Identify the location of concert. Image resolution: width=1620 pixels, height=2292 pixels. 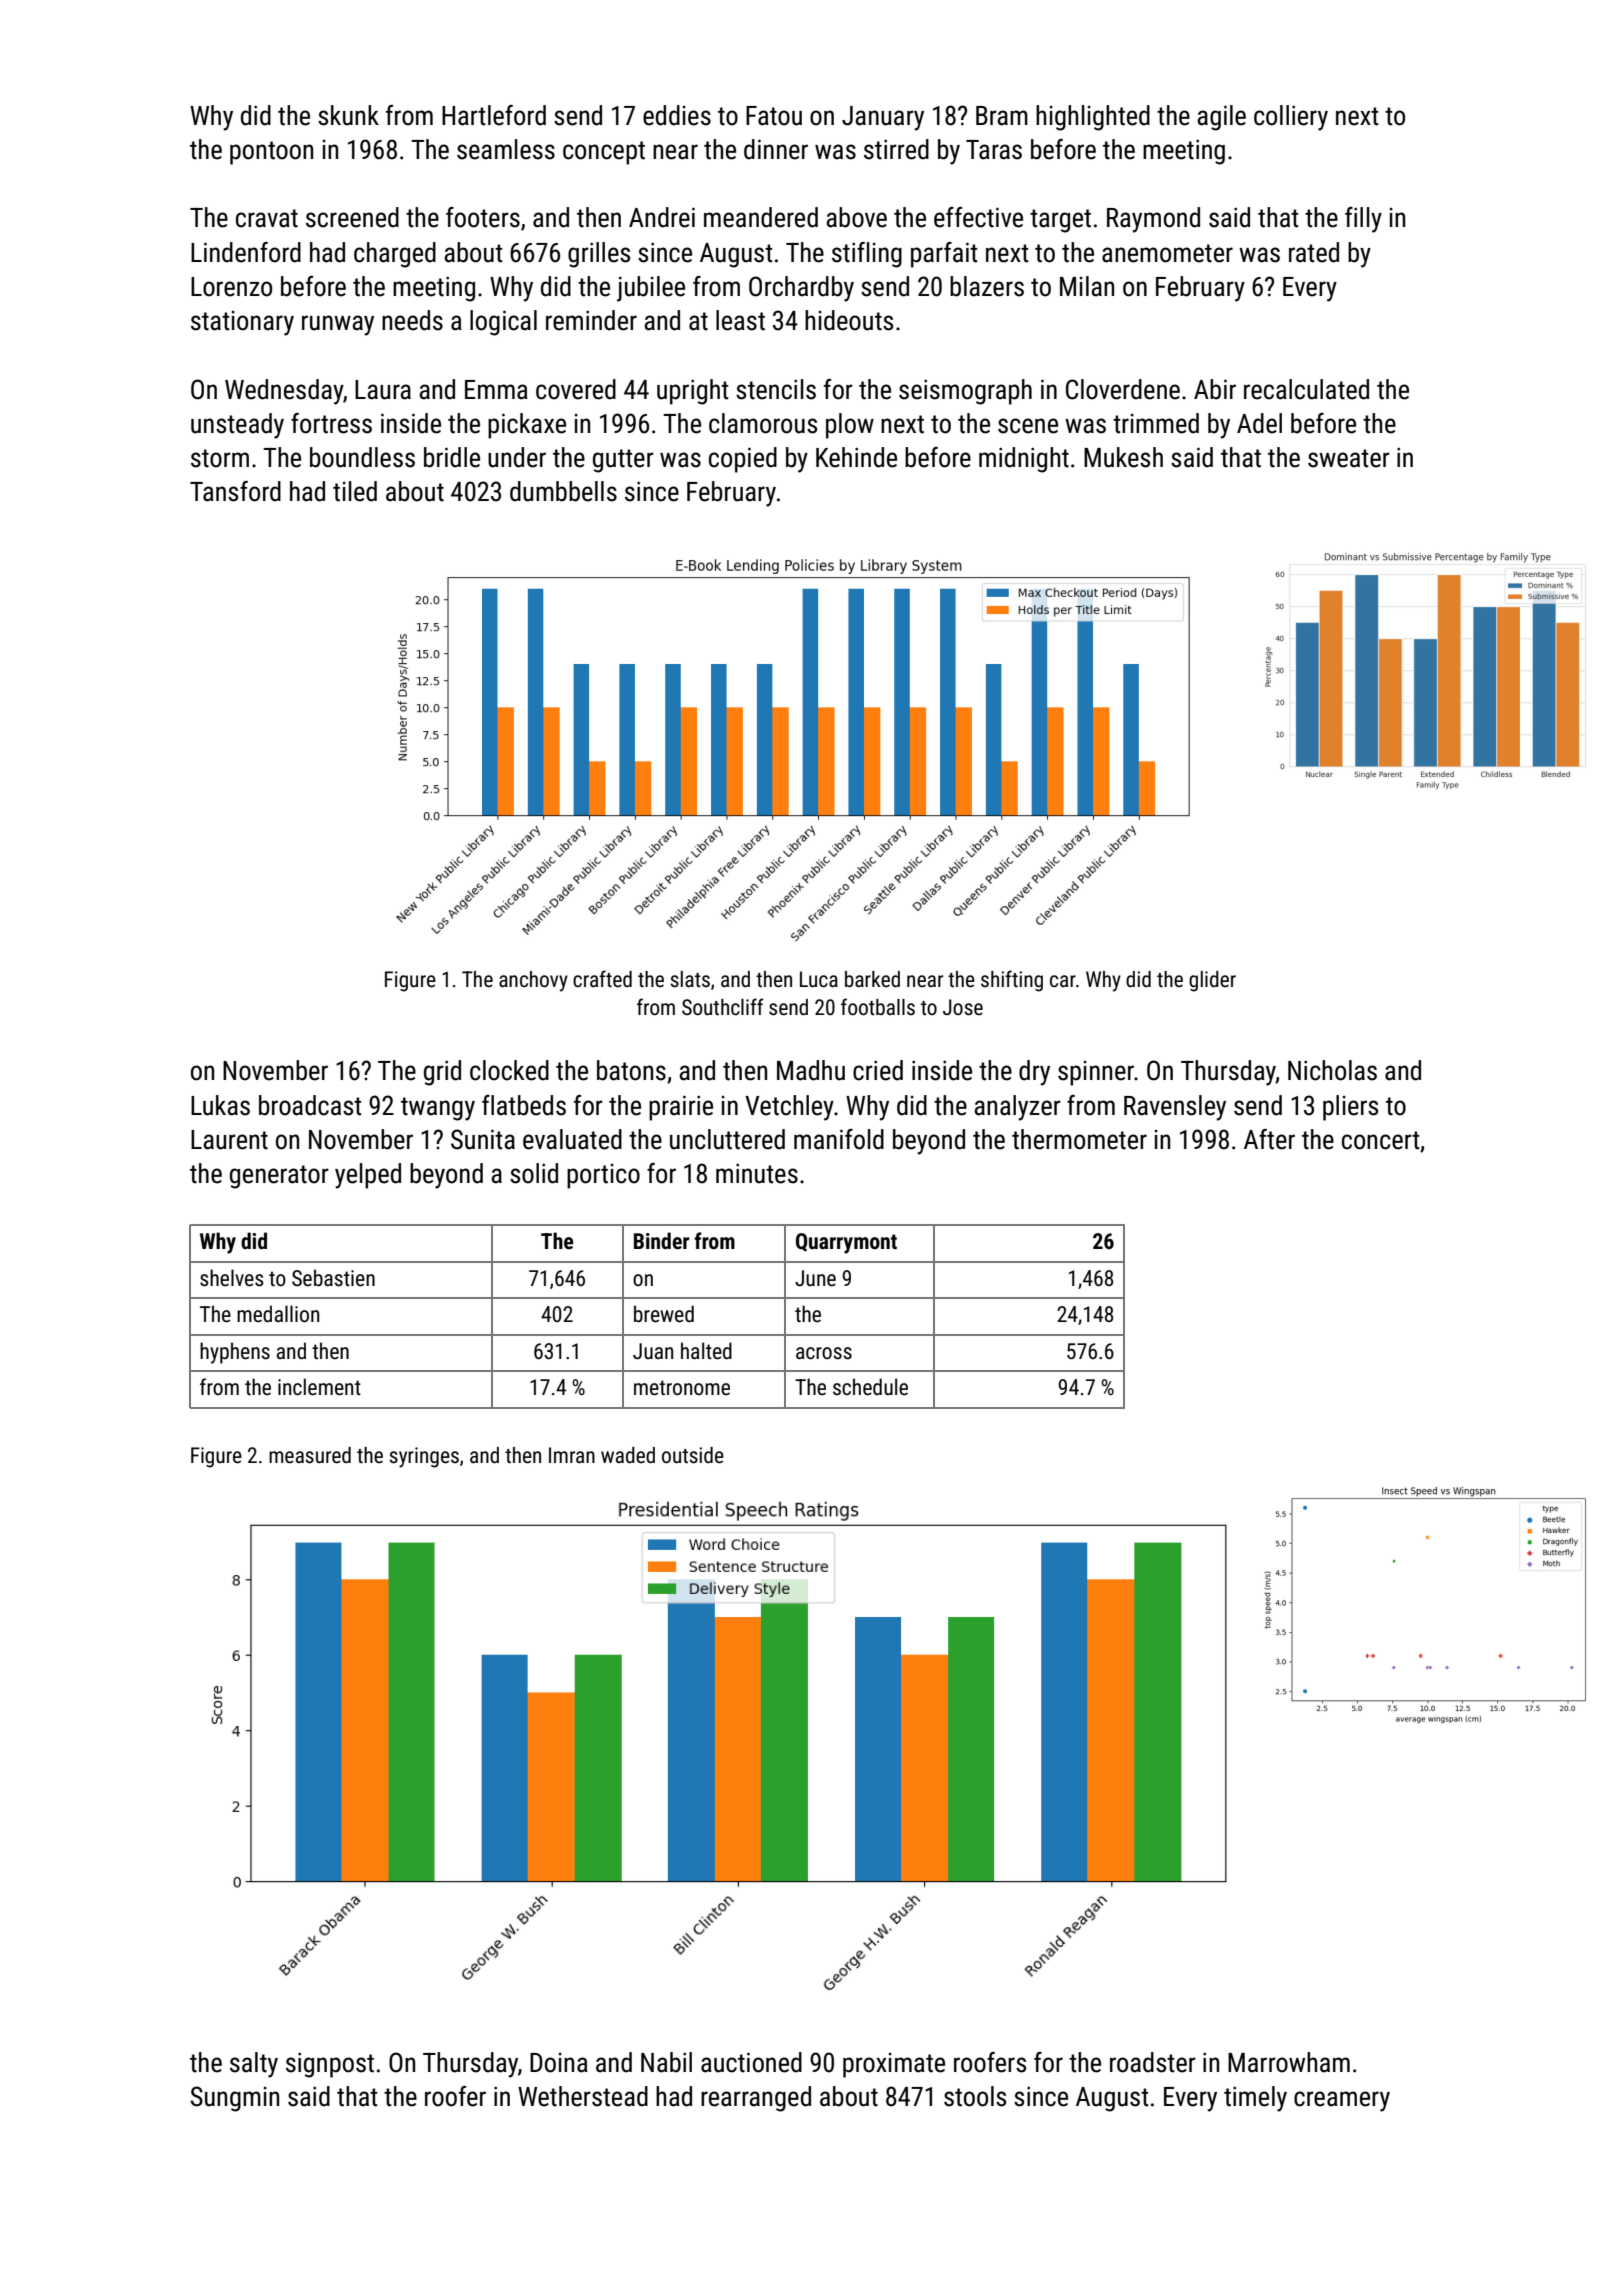
(1381, 1140).
